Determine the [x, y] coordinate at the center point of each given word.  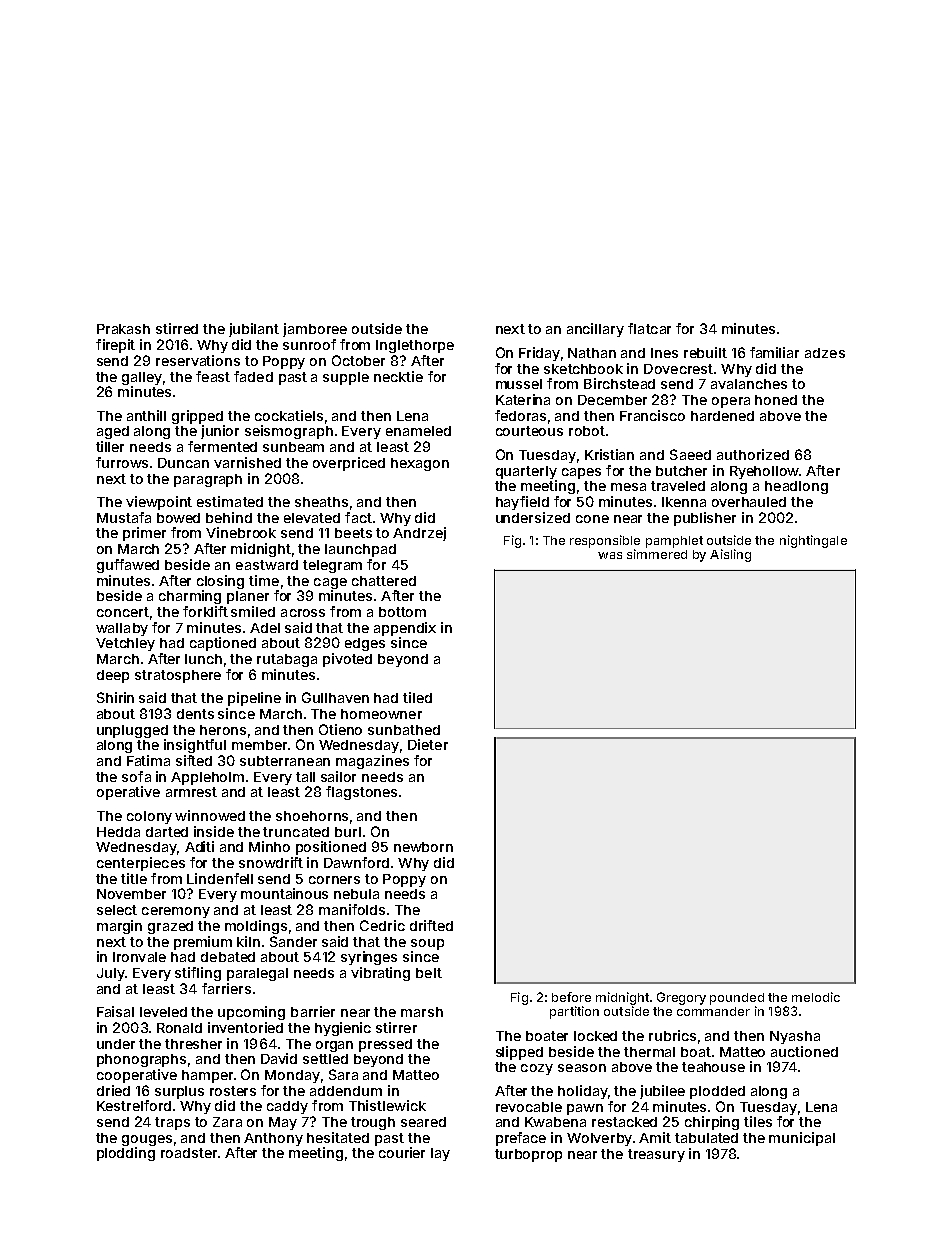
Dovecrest [678, 369]
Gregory [681, 998]
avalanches [749, 384]
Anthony [273, 1139]
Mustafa [124, 517]
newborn [423, 847]
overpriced [349, 464]
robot [587, 431]
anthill [146, 415]
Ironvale [139, 957]
